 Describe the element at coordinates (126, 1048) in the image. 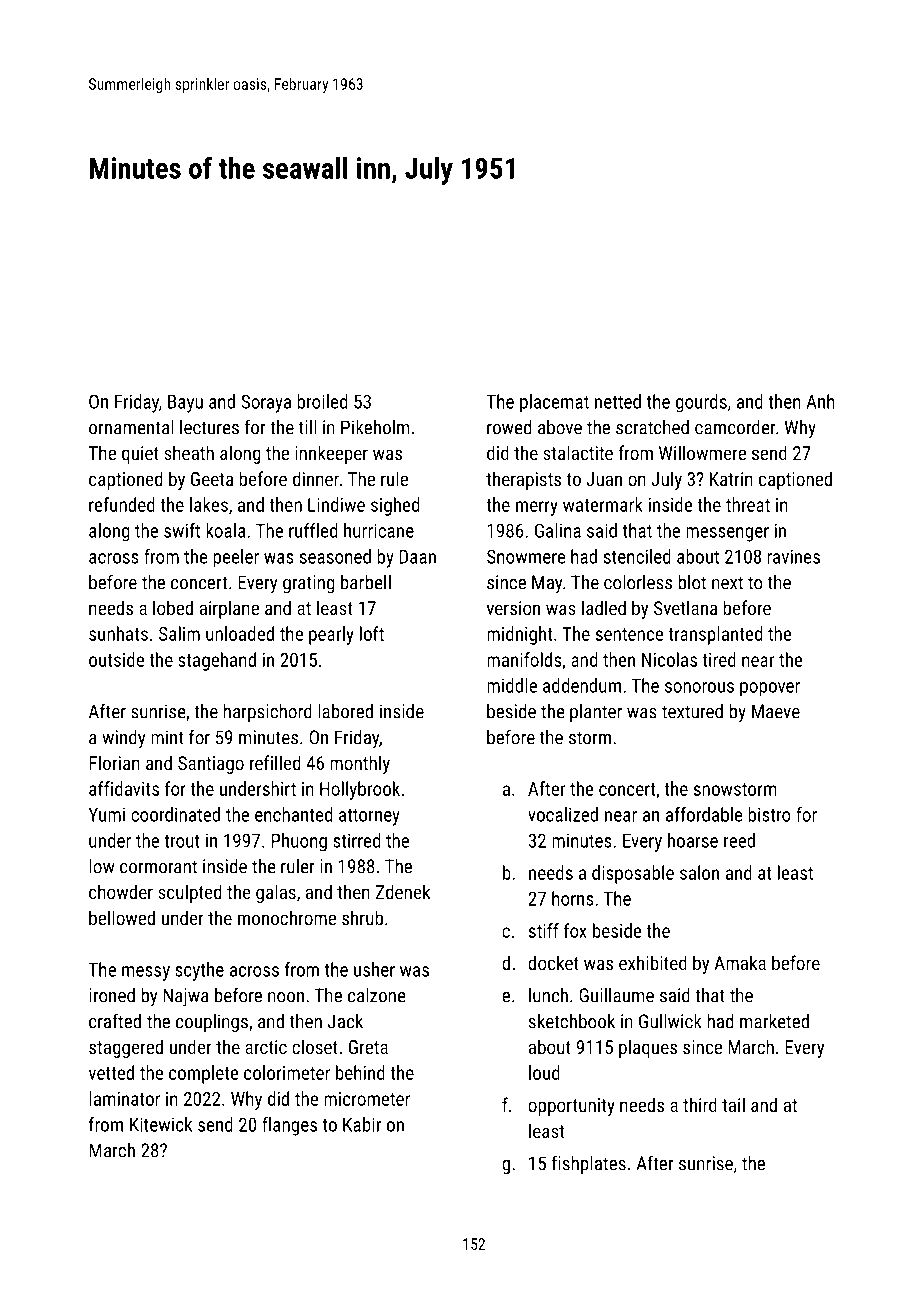

I see `staggered` at that location.
